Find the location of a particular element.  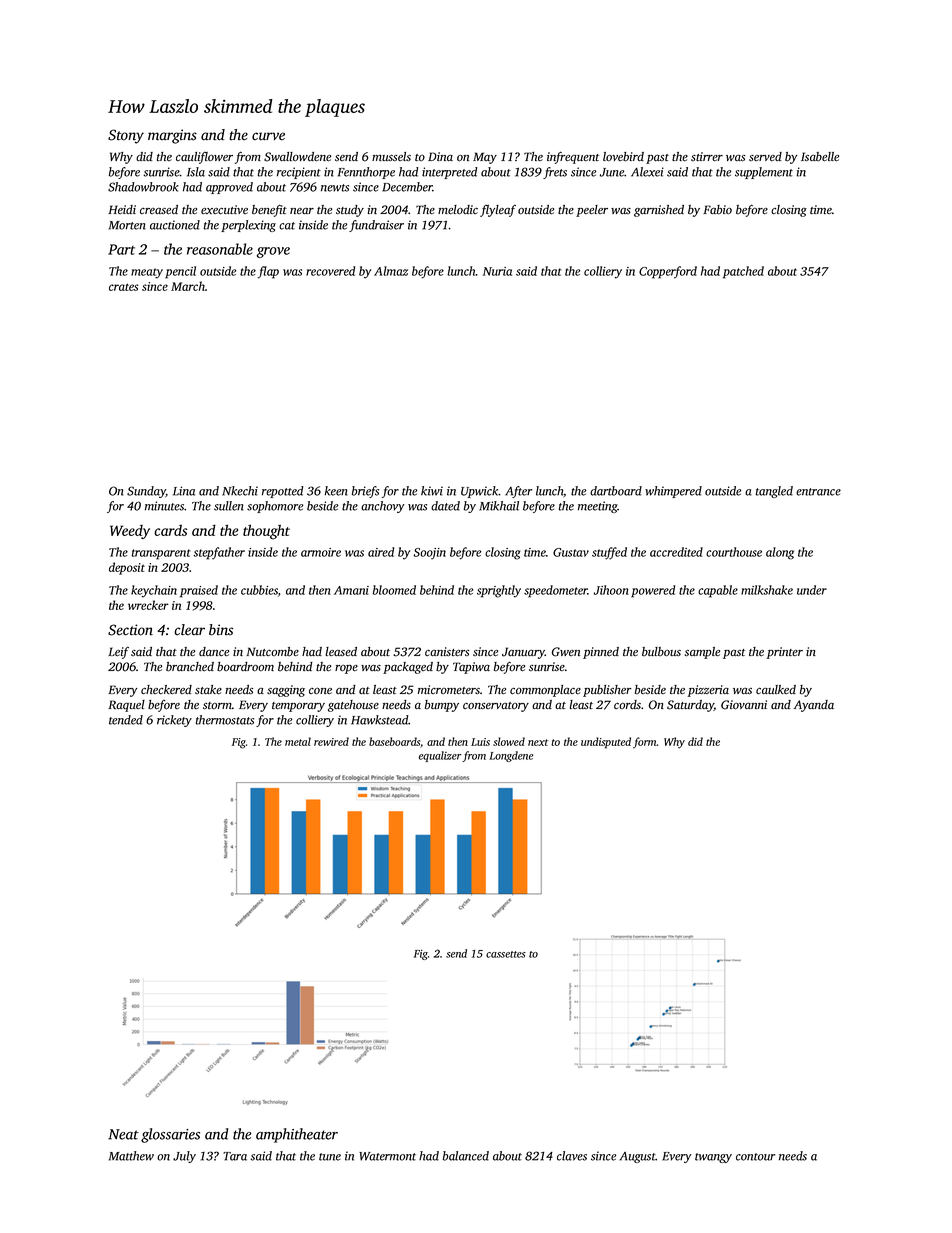

contour is located at coordinates (755, 1157).
